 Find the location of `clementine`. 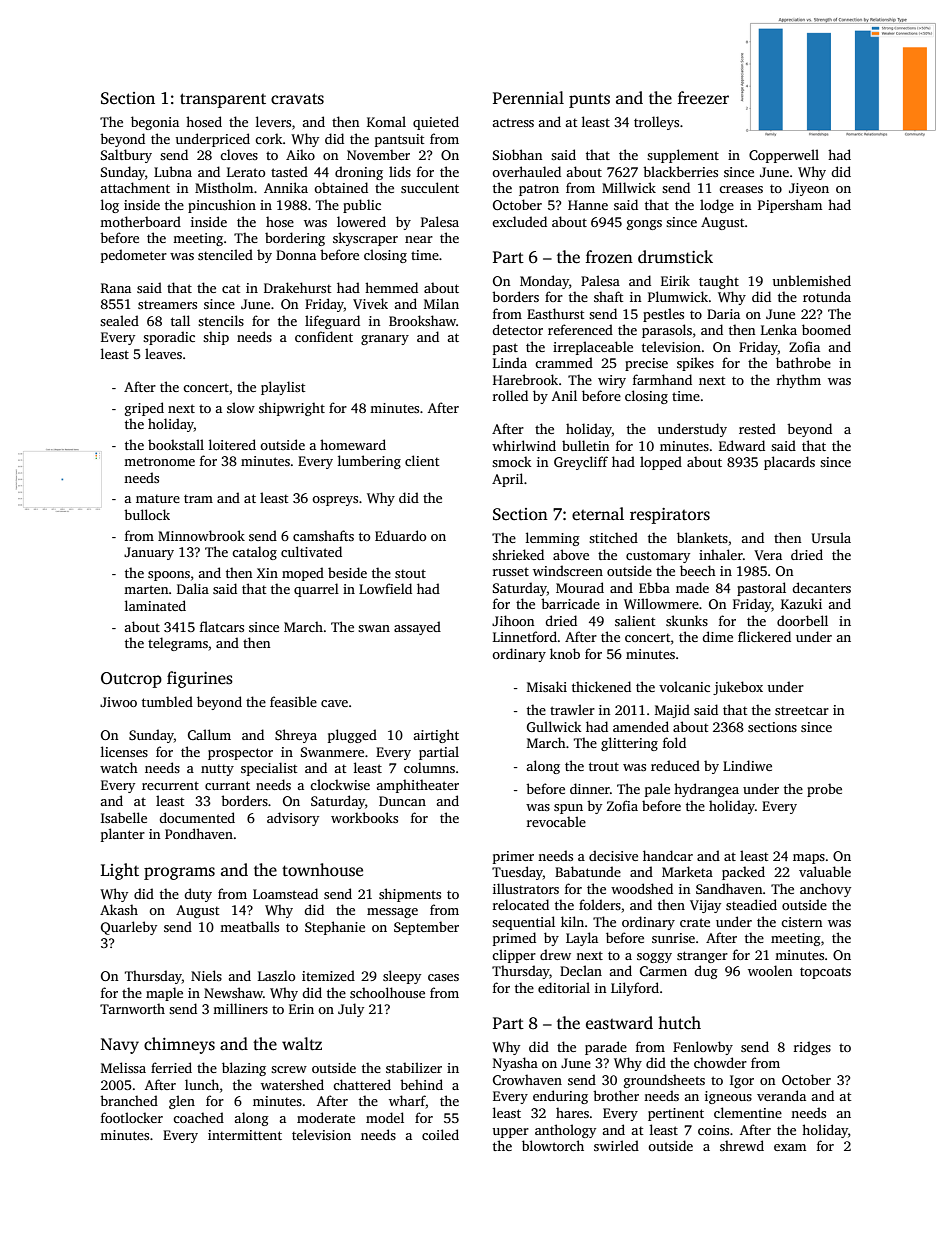

clementine is located at coordinates (748, 1112).
